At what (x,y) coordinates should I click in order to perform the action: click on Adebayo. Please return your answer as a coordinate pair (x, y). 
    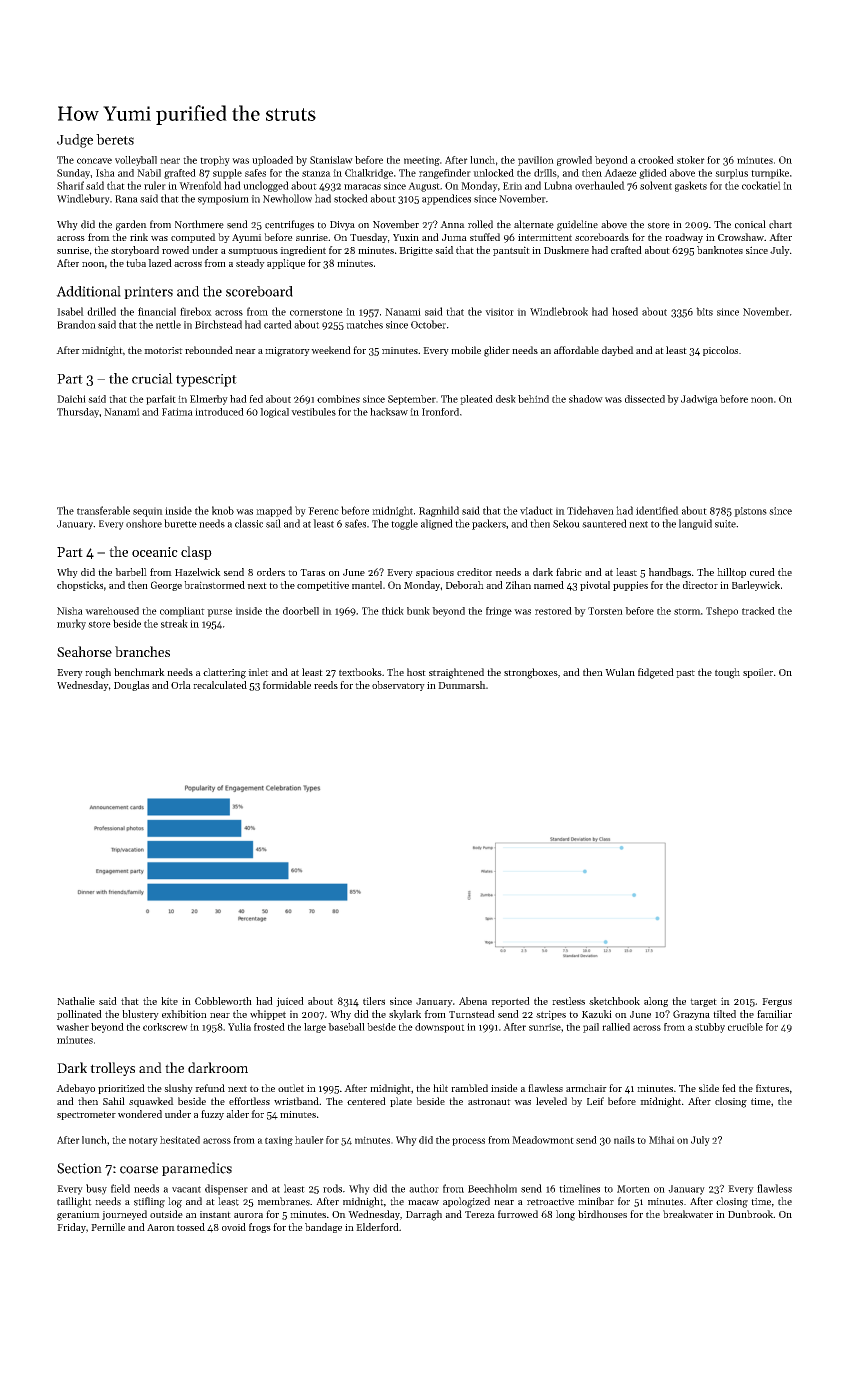
    Looking at the image, I should click on (75, 1089).
